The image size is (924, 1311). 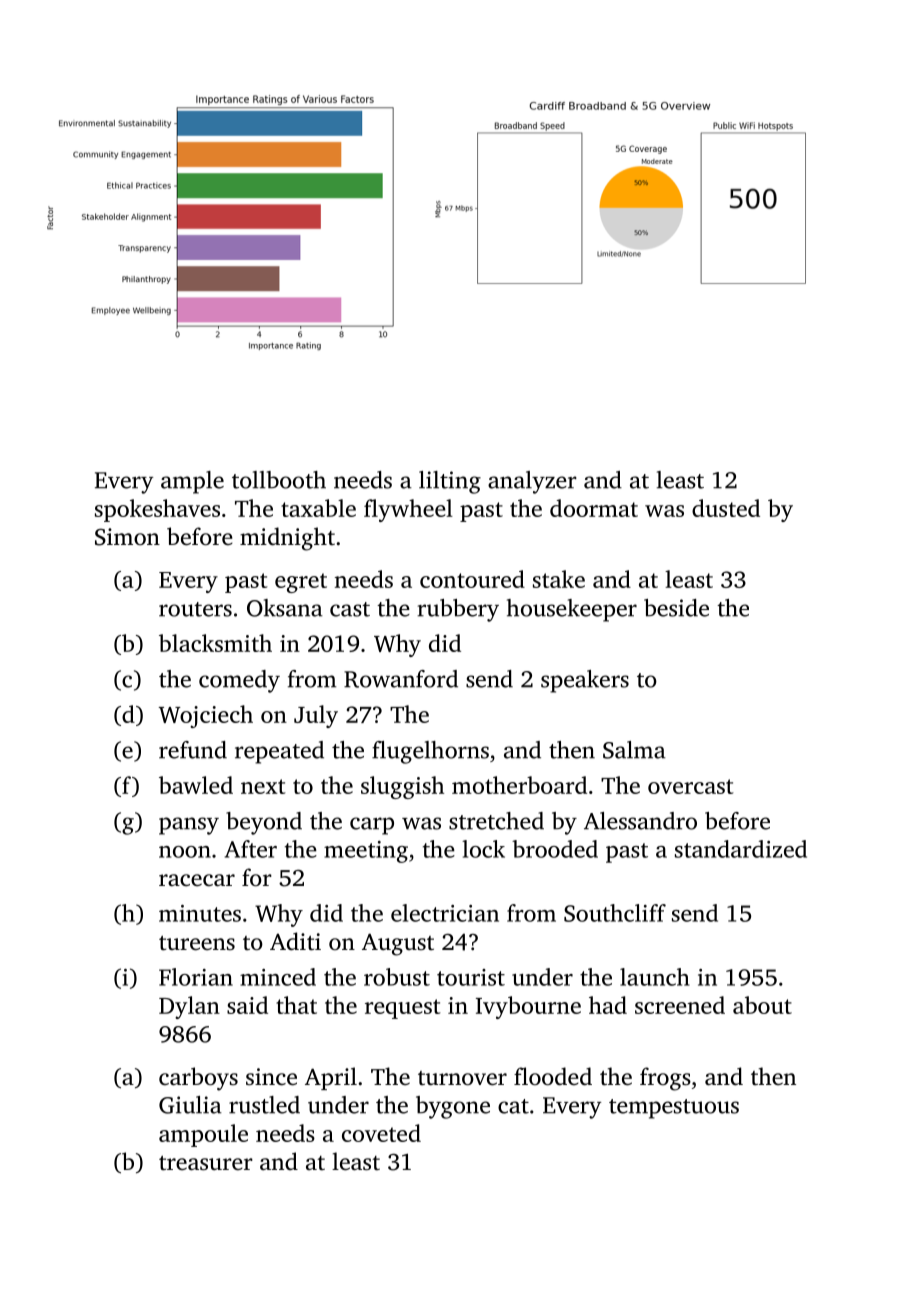 What do you see at coordinates (287, 539) in the image?
I see `midnight` at bounding box center [287, 539].
